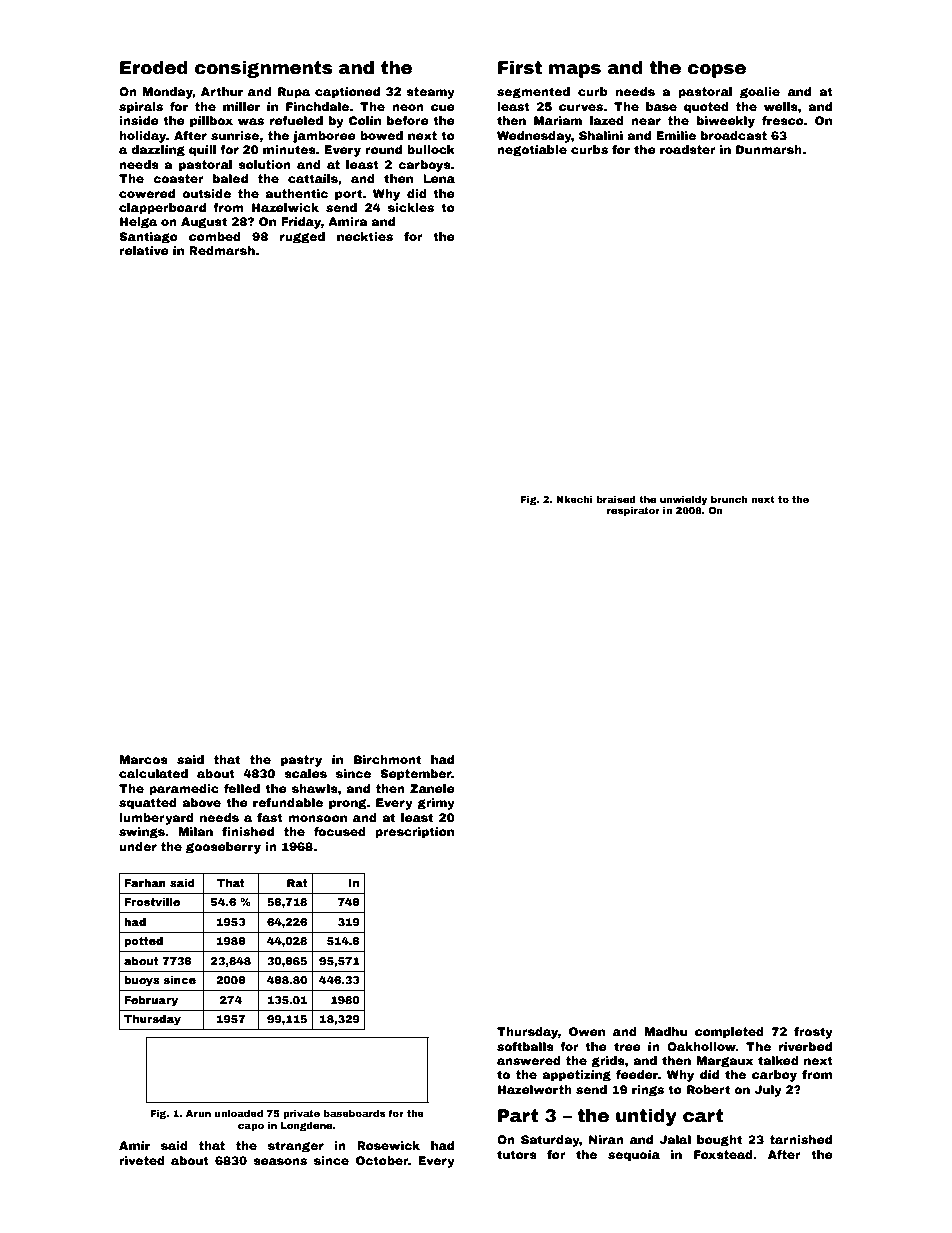 The width and height of the document is (952, 1233). I want to click on Nkechi, so click(574, 499).
